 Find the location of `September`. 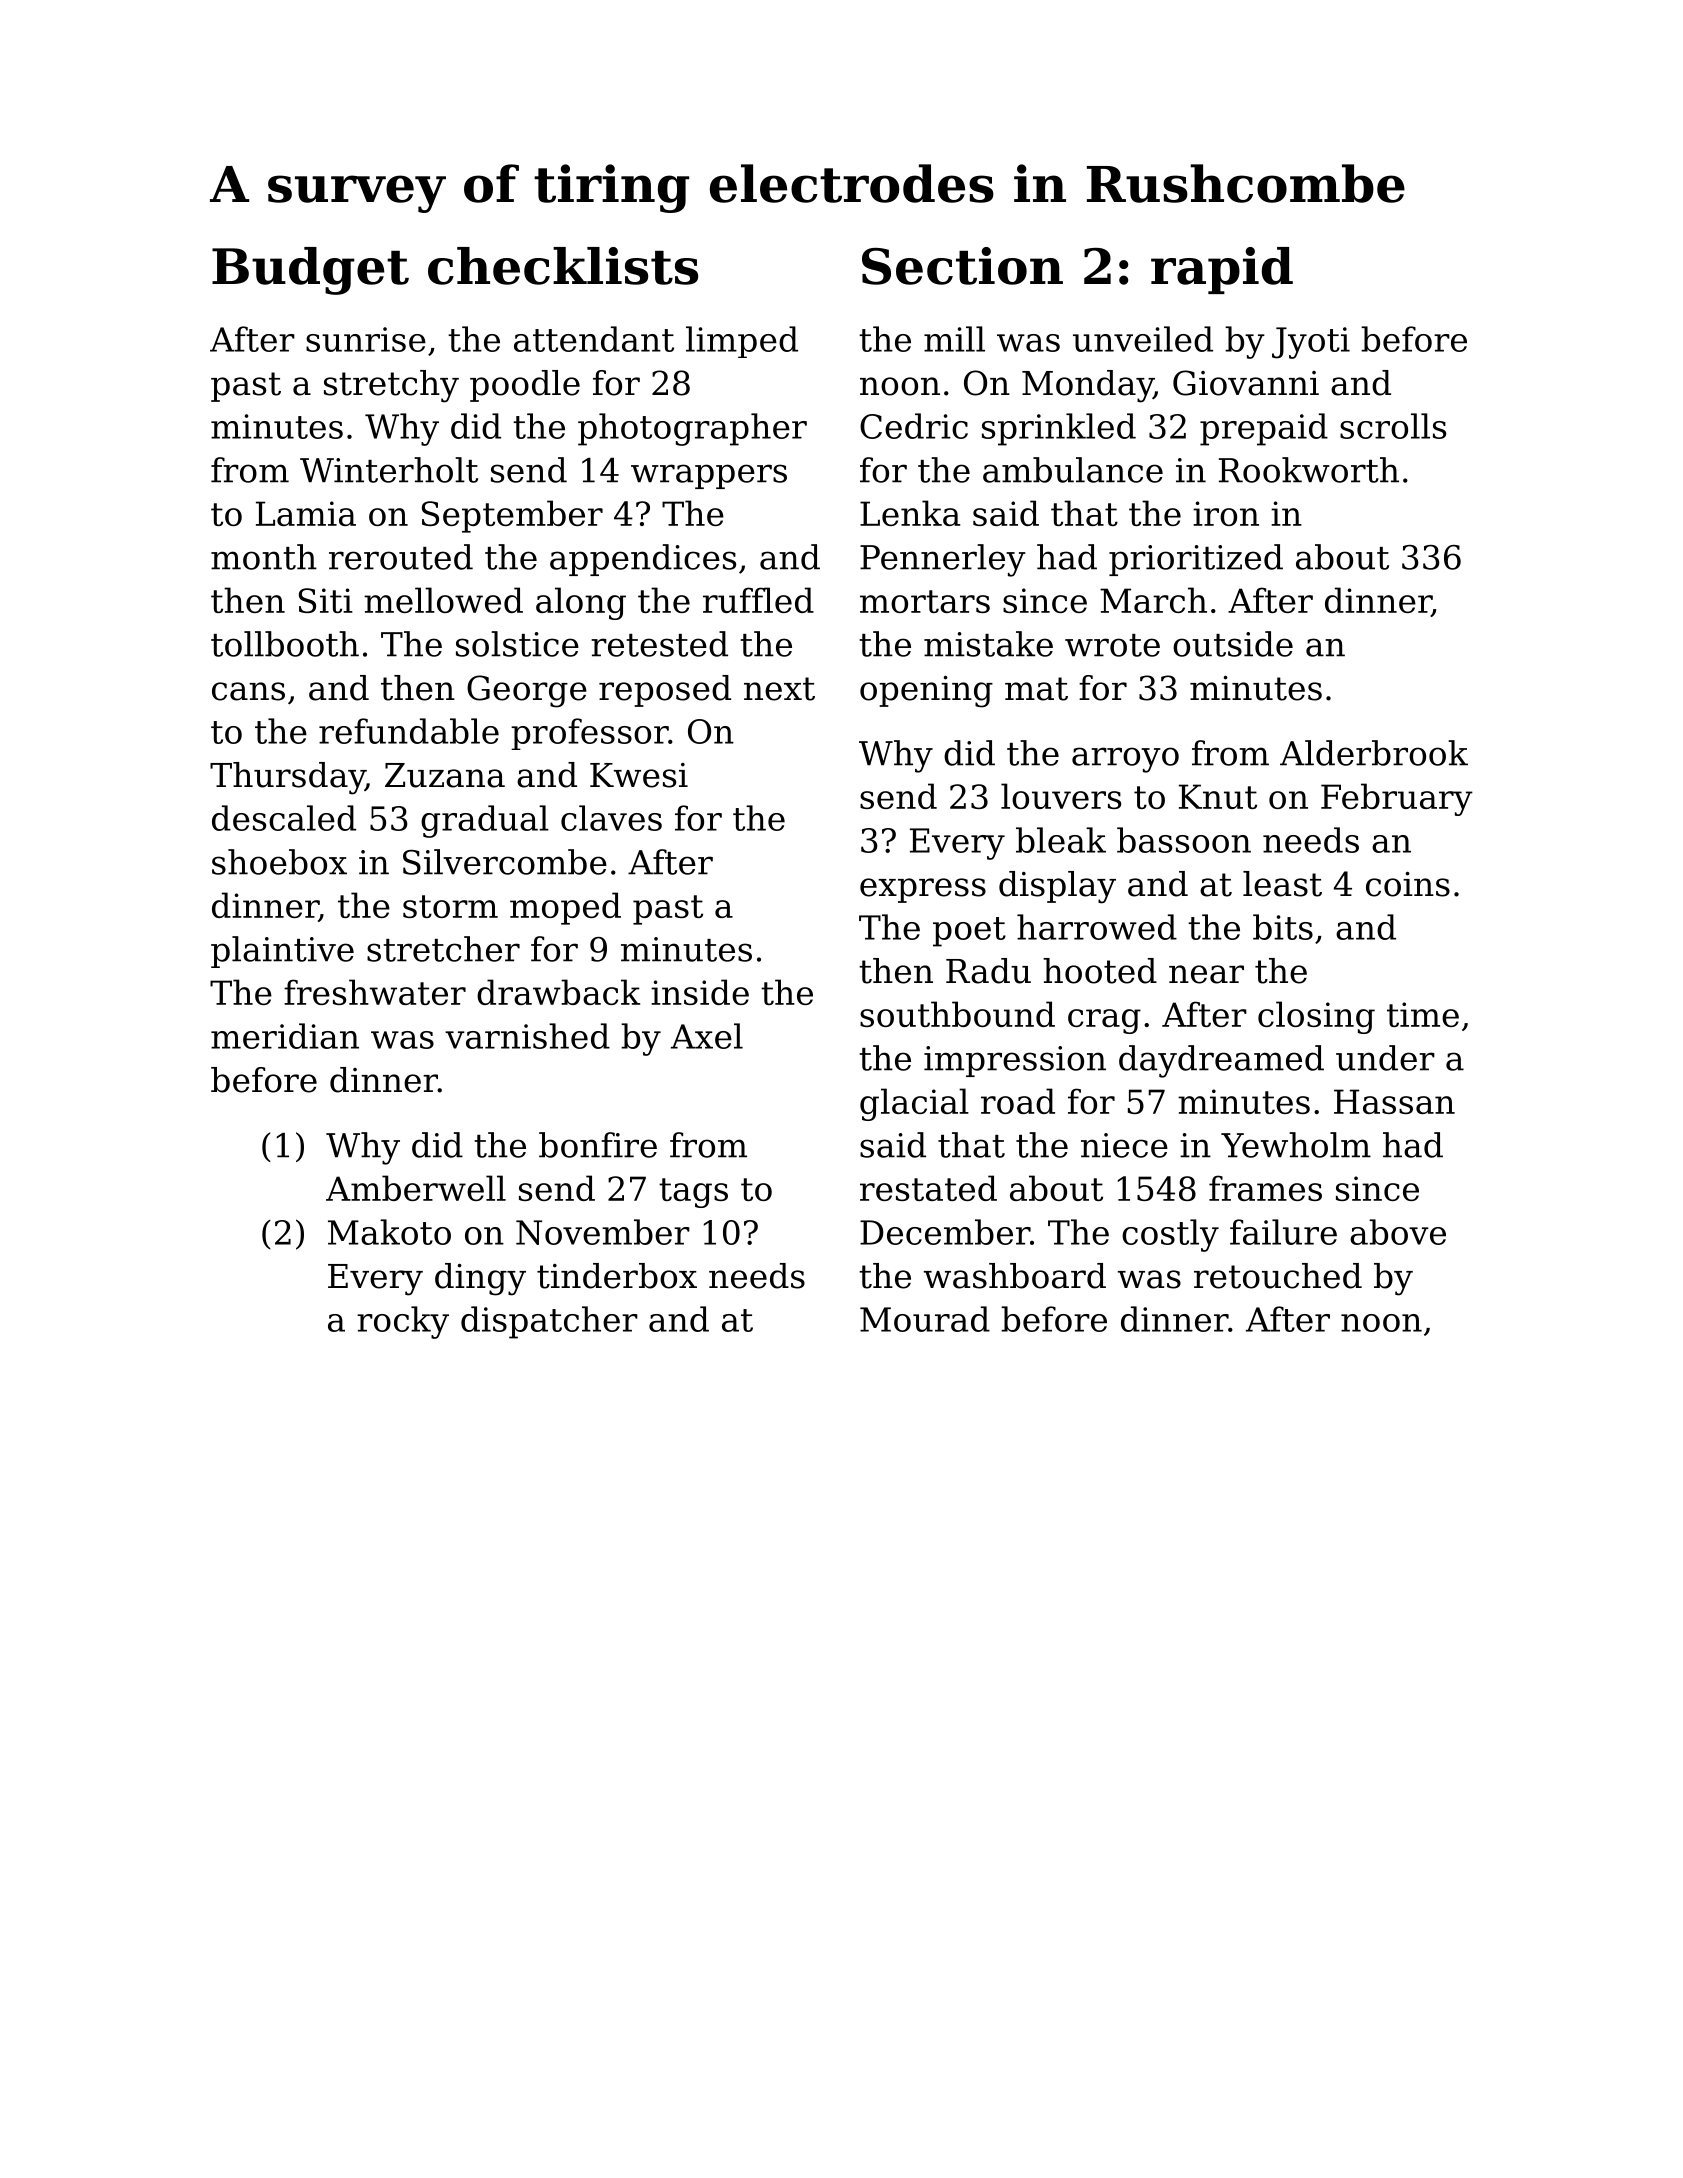

September is located at coordinates (512, 516).
